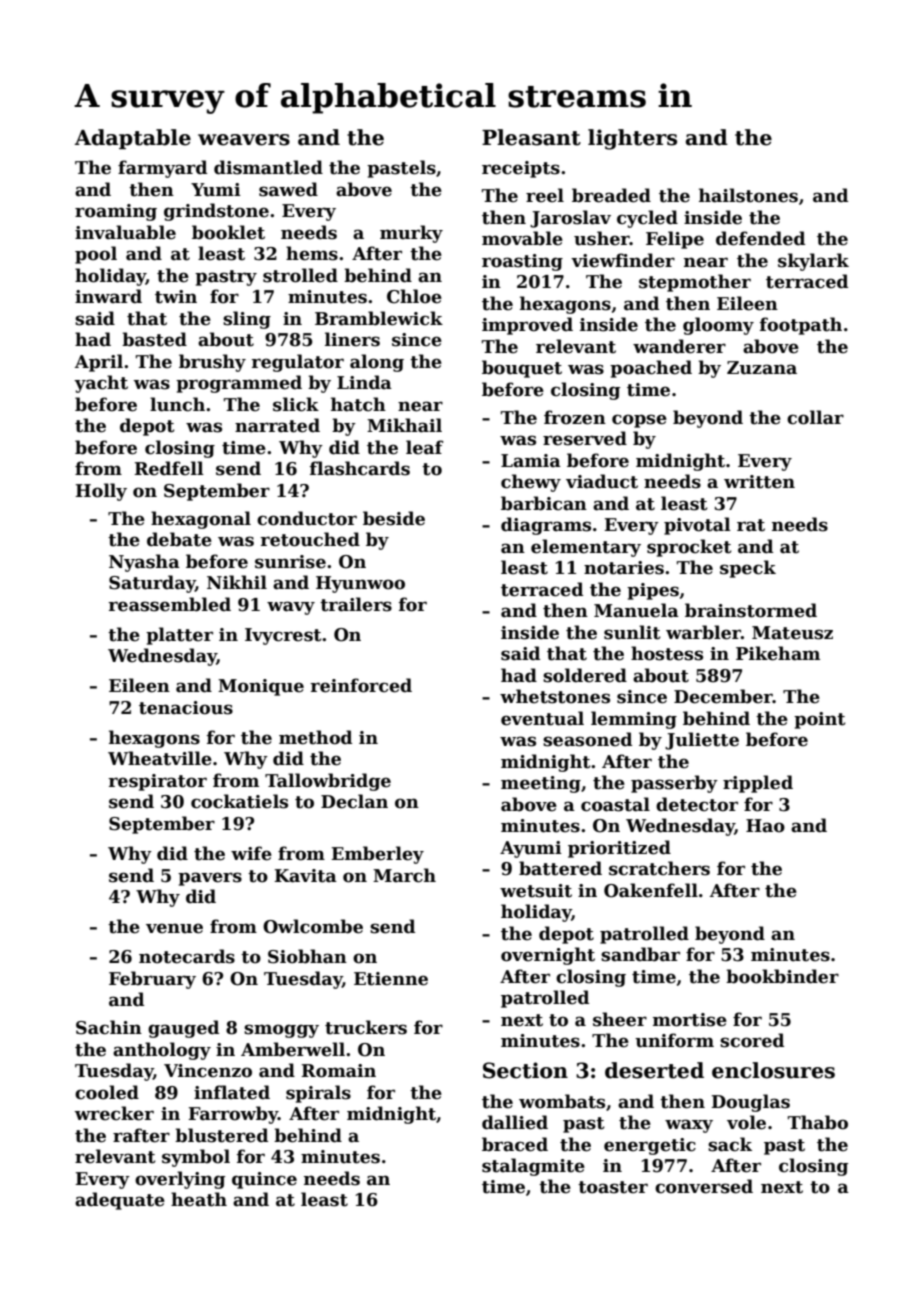  Describe the element at coordinates (531, 137) in the screenshot. I see `Pleasant` at that location.
